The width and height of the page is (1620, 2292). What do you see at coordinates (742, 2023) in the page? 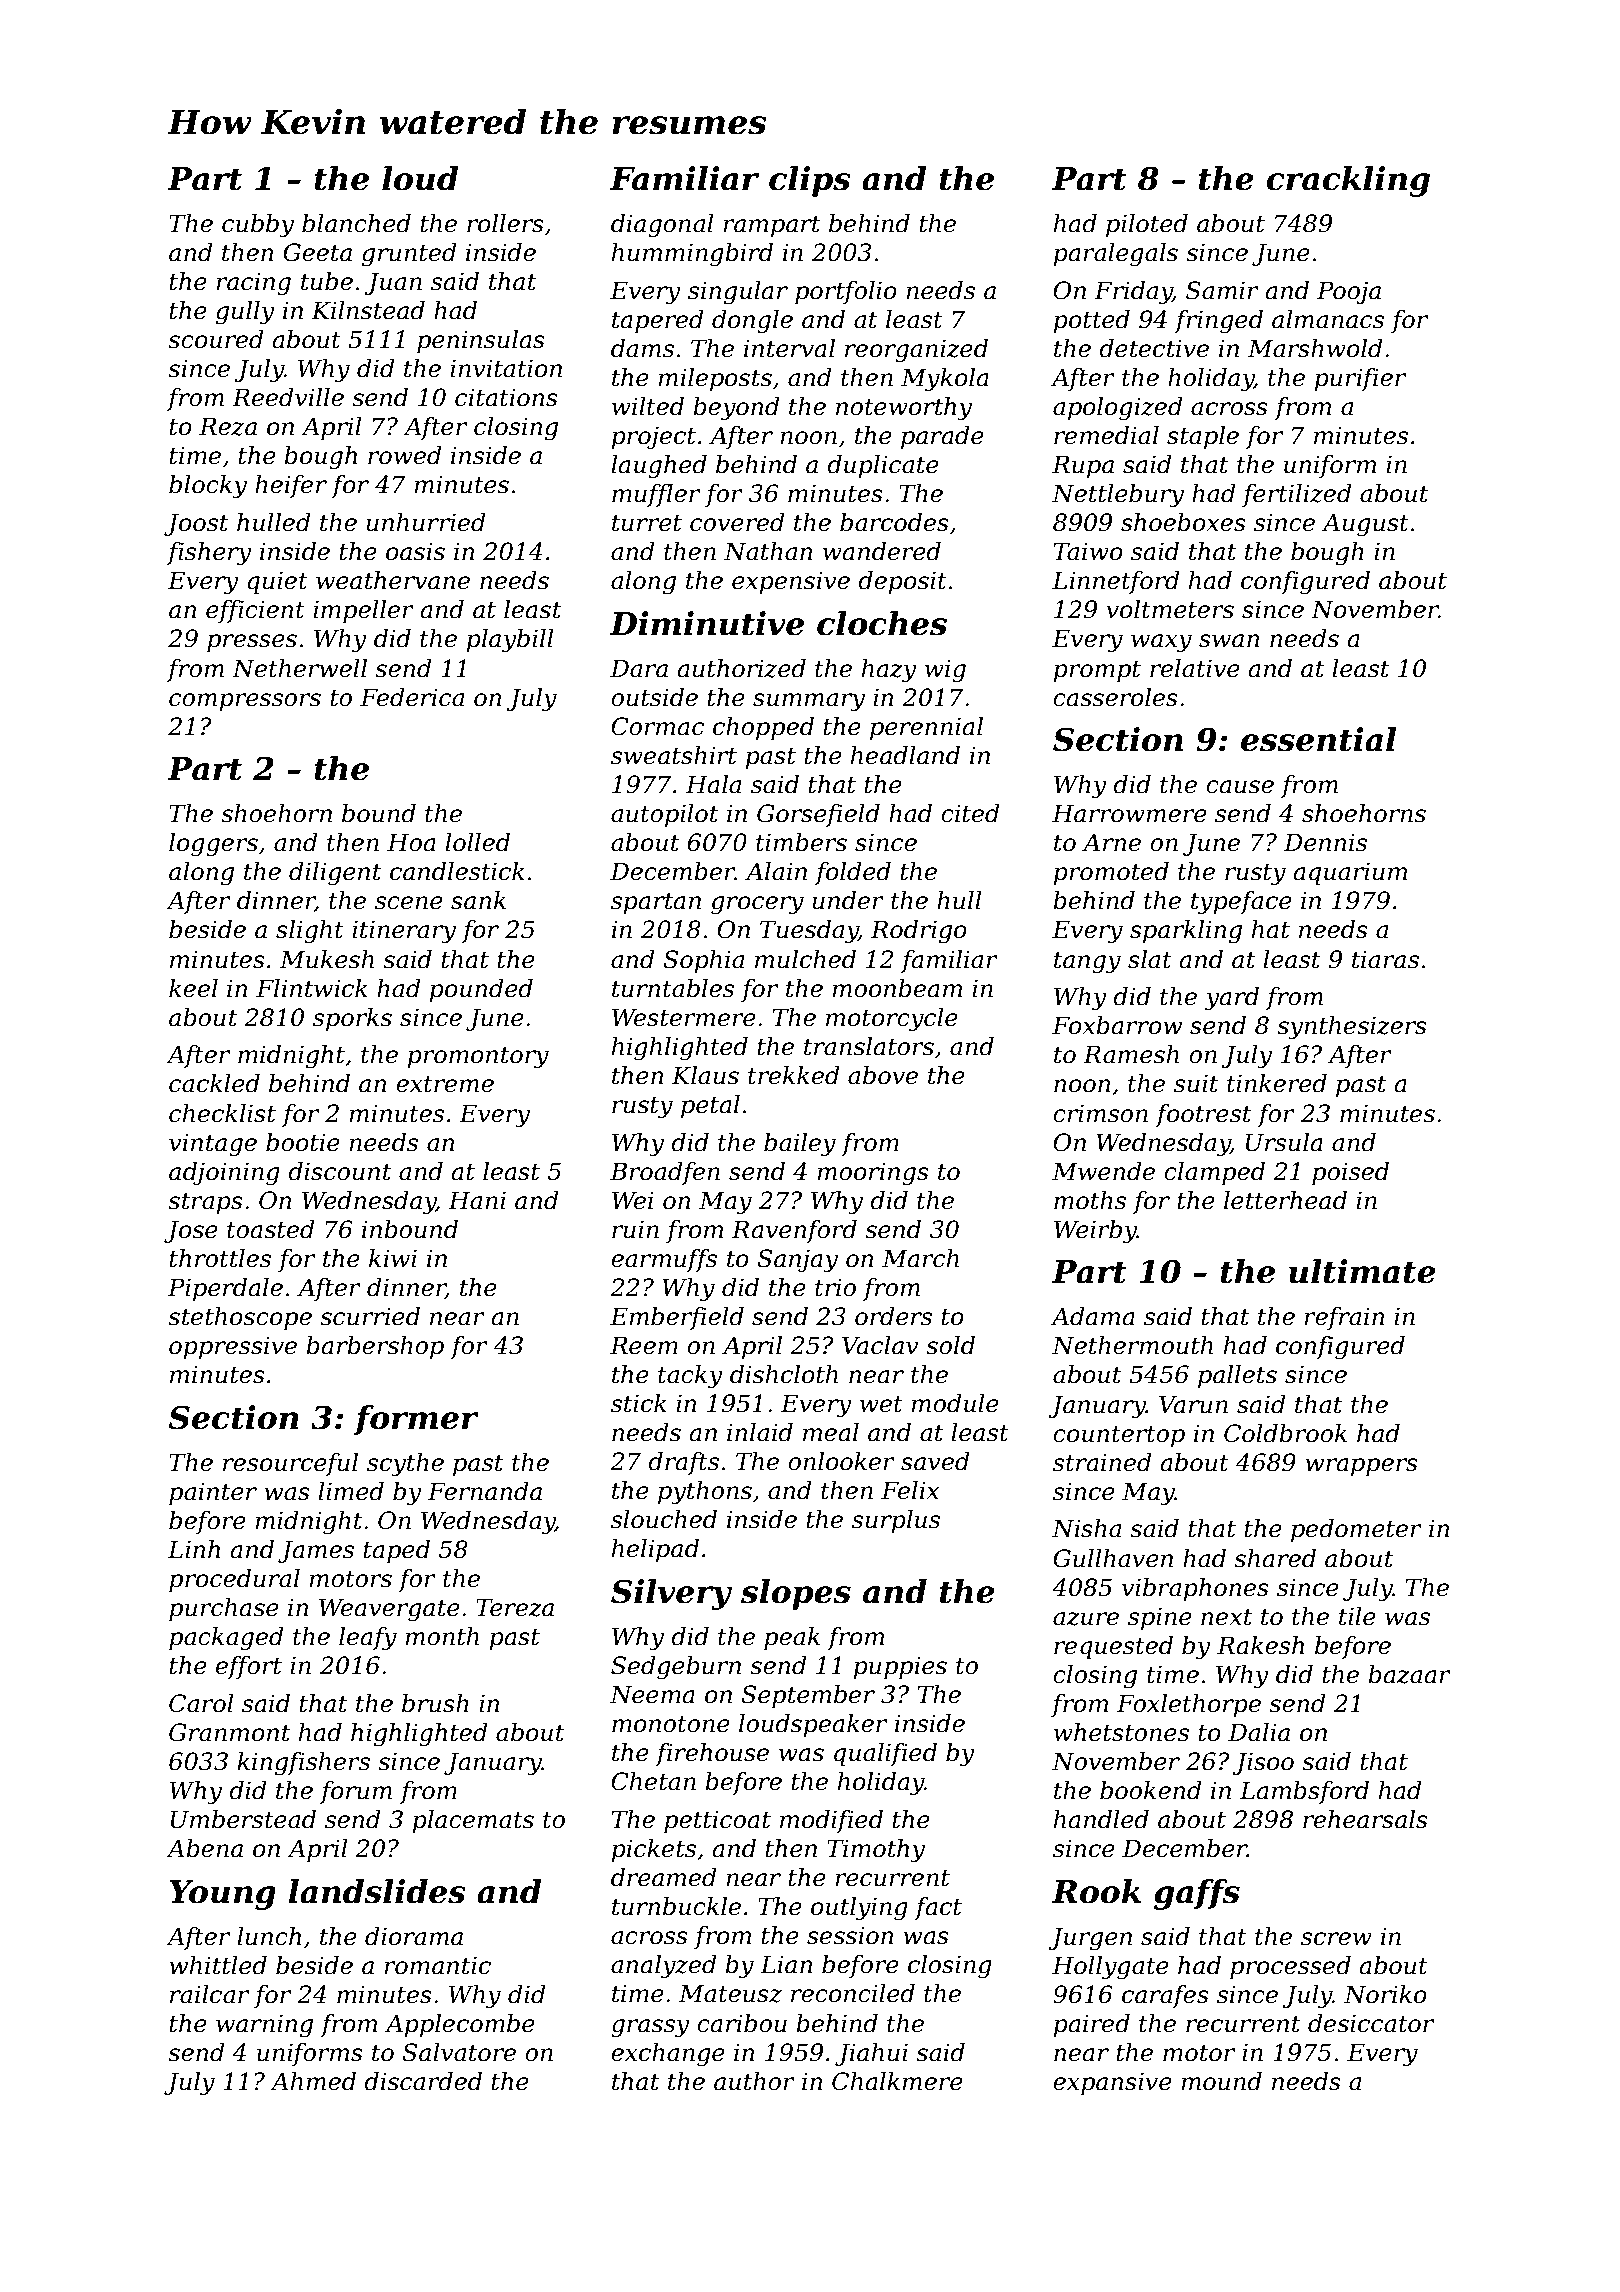
I see `caribou` at bounding box center [742, 2023].
